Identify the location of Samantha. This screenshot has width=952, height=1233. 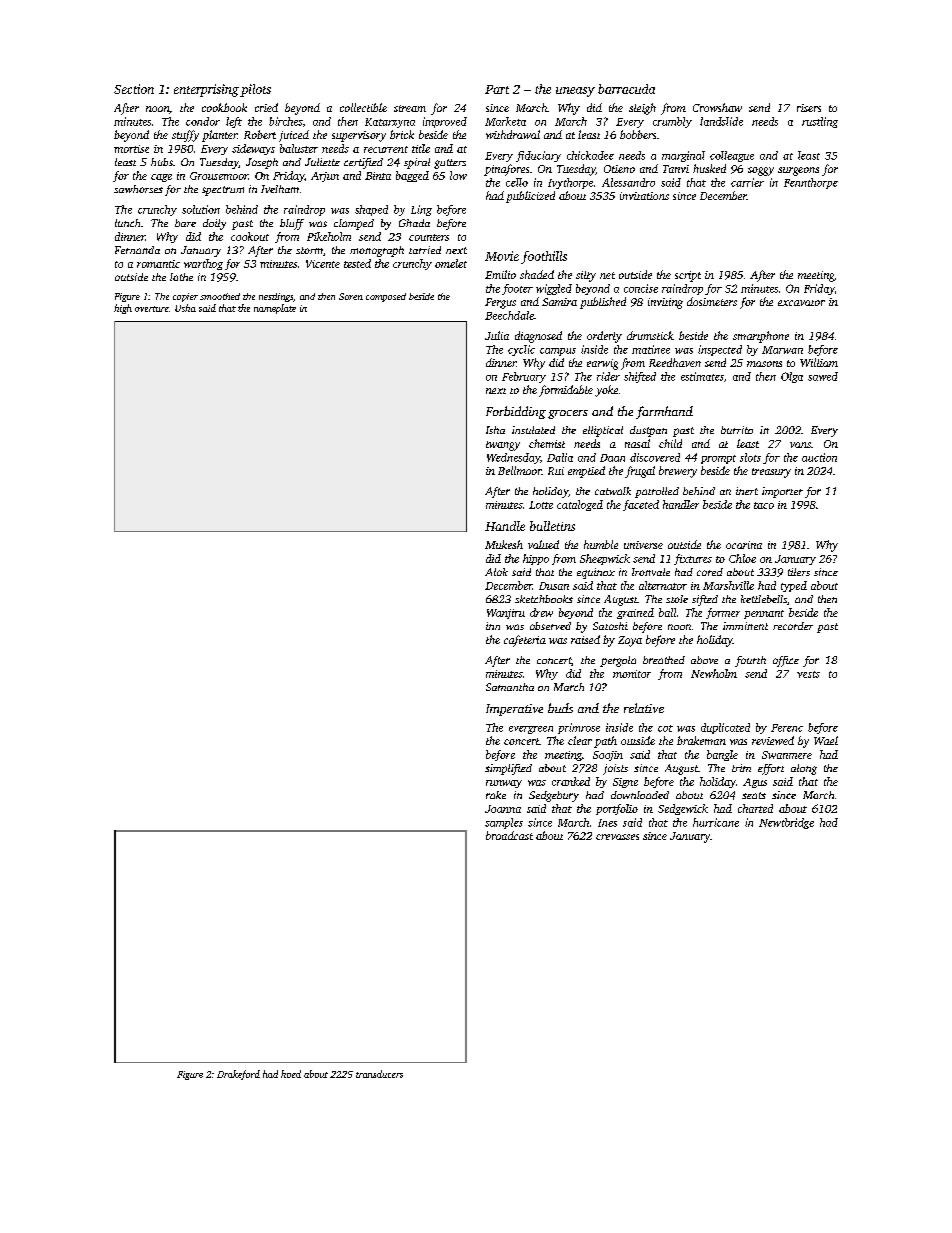
(510, 687).
